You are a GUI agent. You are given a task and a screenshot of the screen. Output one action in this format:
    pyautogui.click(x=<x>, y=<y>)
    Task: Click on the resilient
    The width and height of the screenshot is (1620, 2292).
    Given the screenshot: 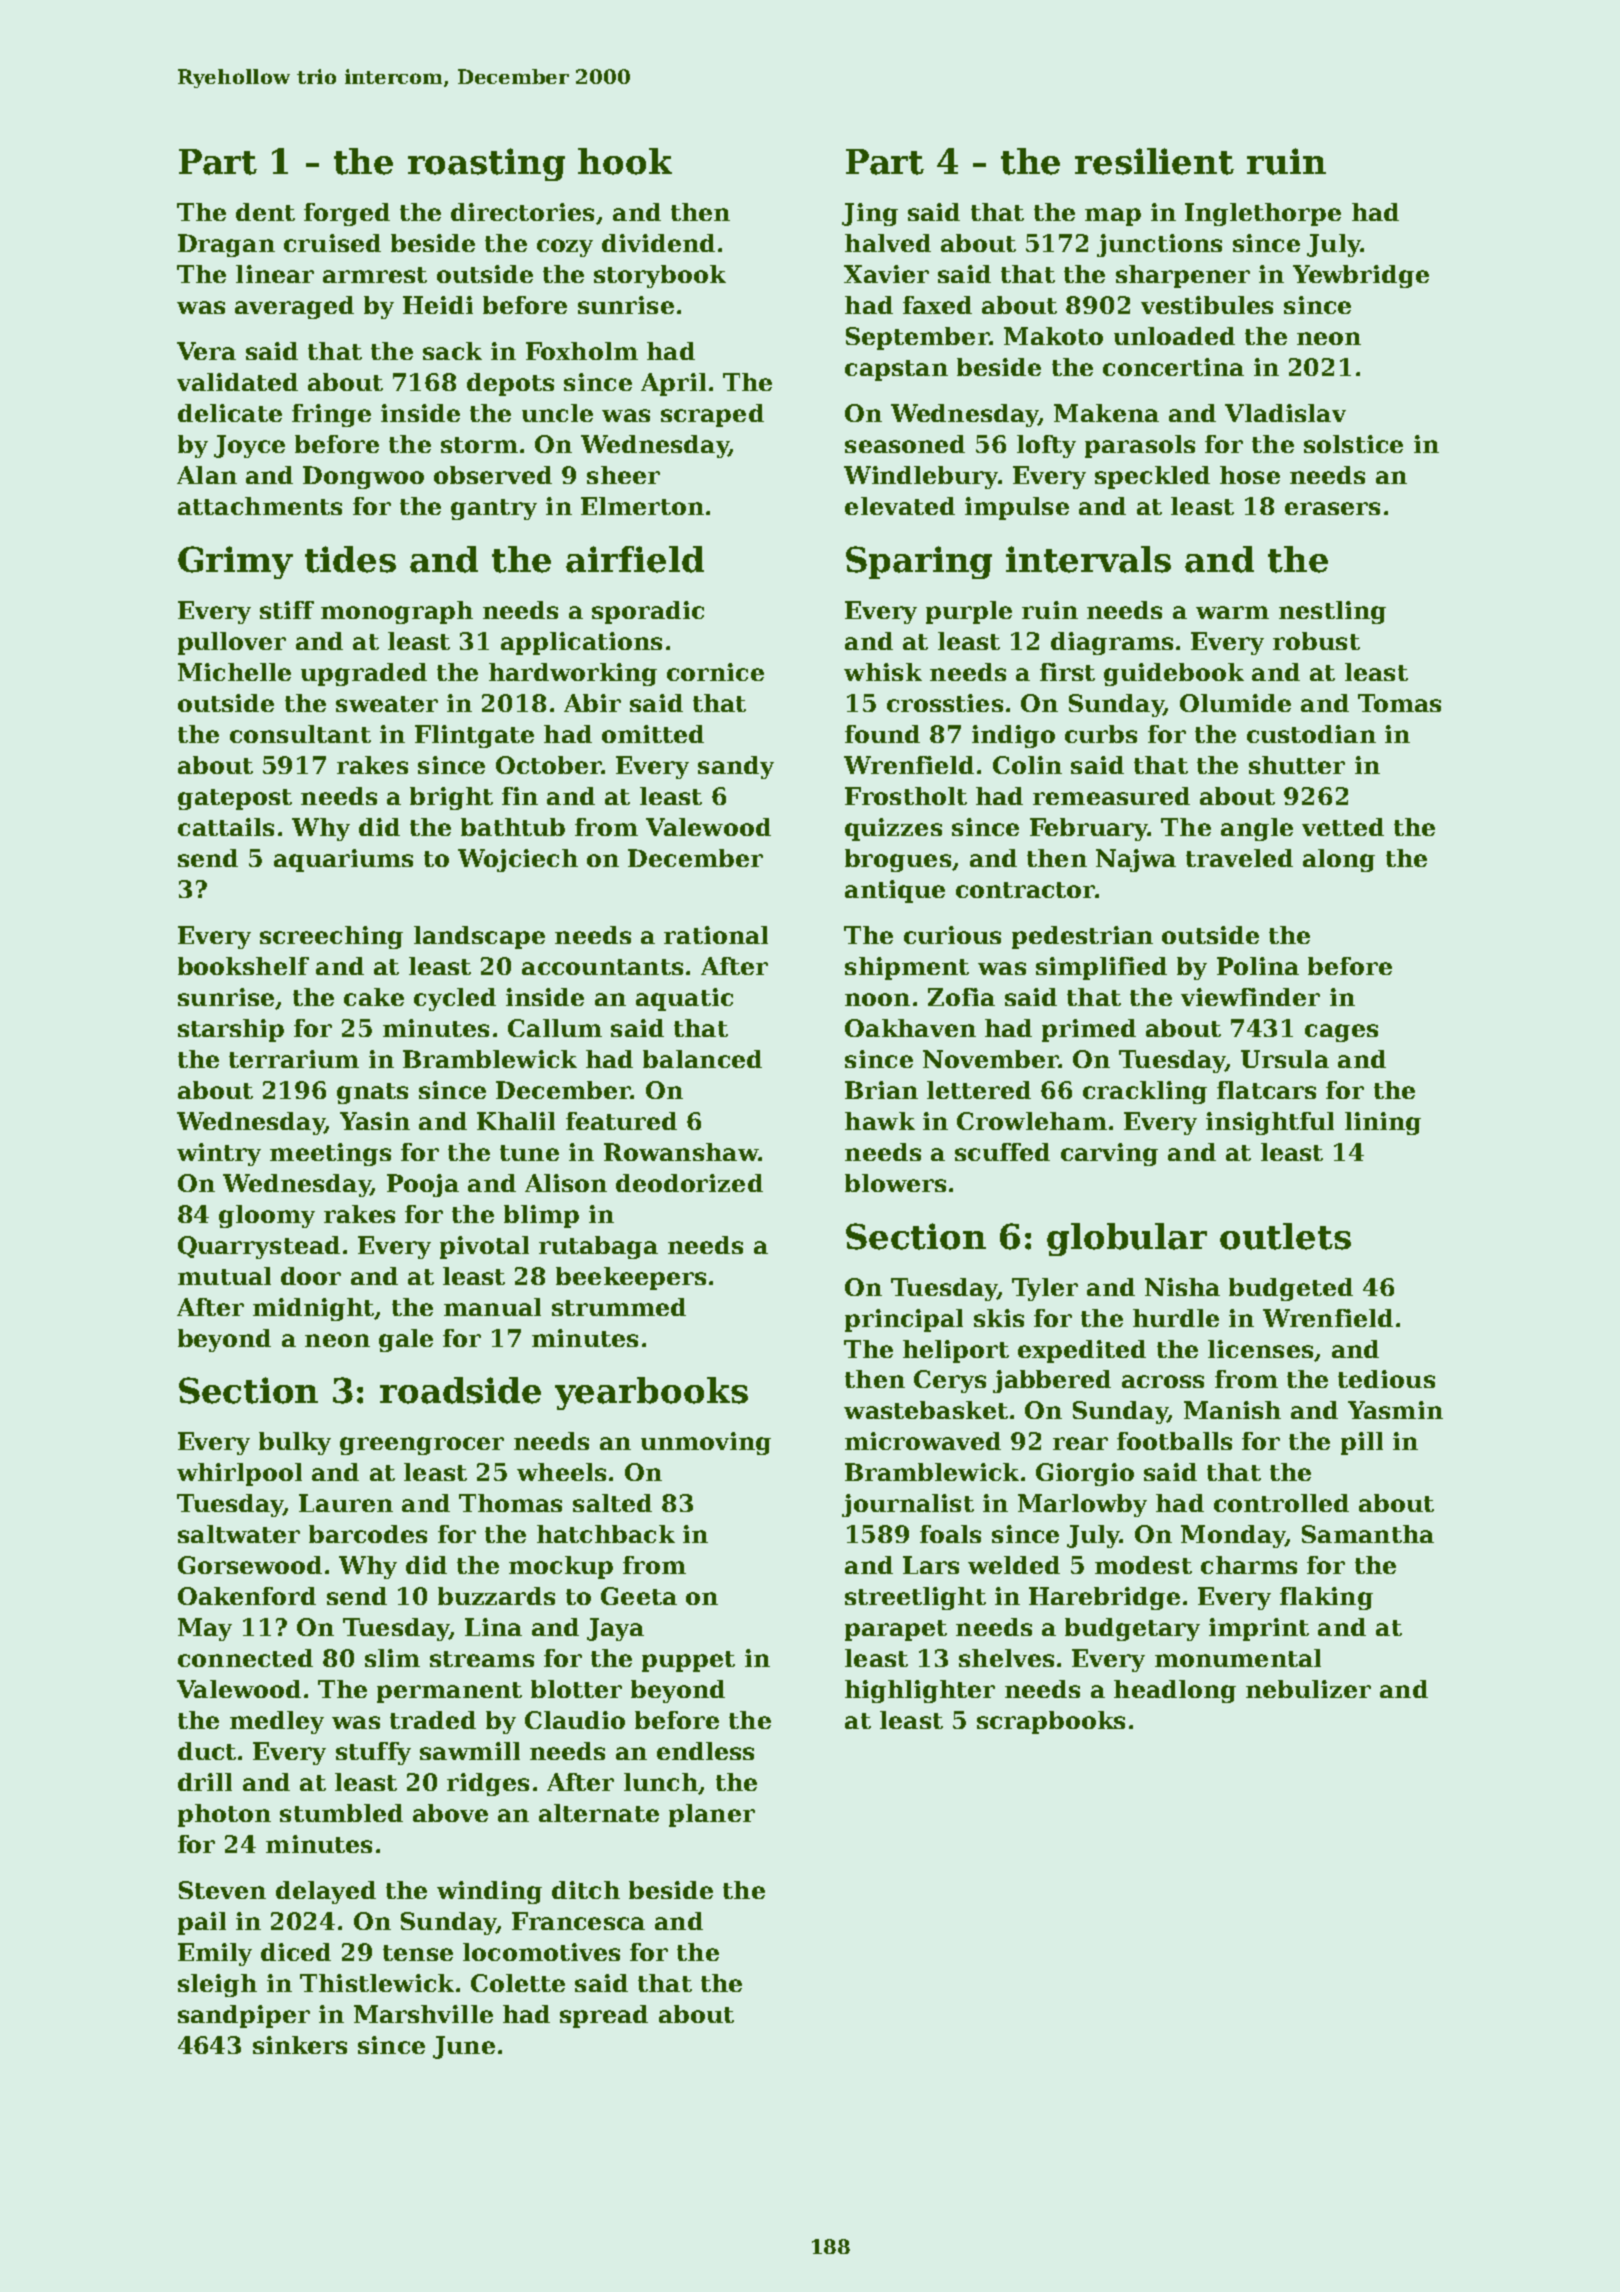 What is the action you would take?
    pyautogui.click(x=1154, y=161)
